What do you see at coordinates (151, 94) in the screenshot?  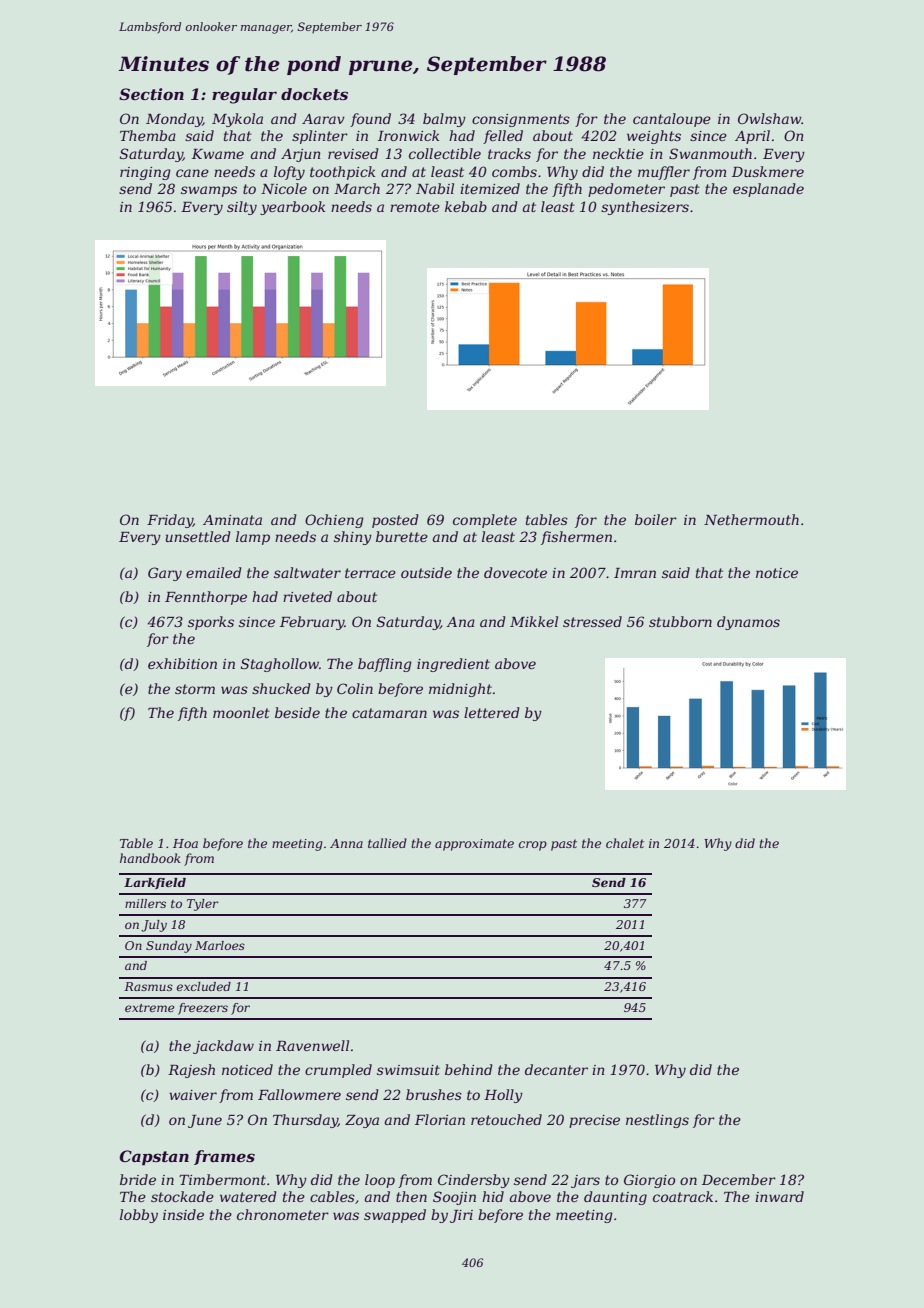 I see `Section` at bounding box center [151, 94].
